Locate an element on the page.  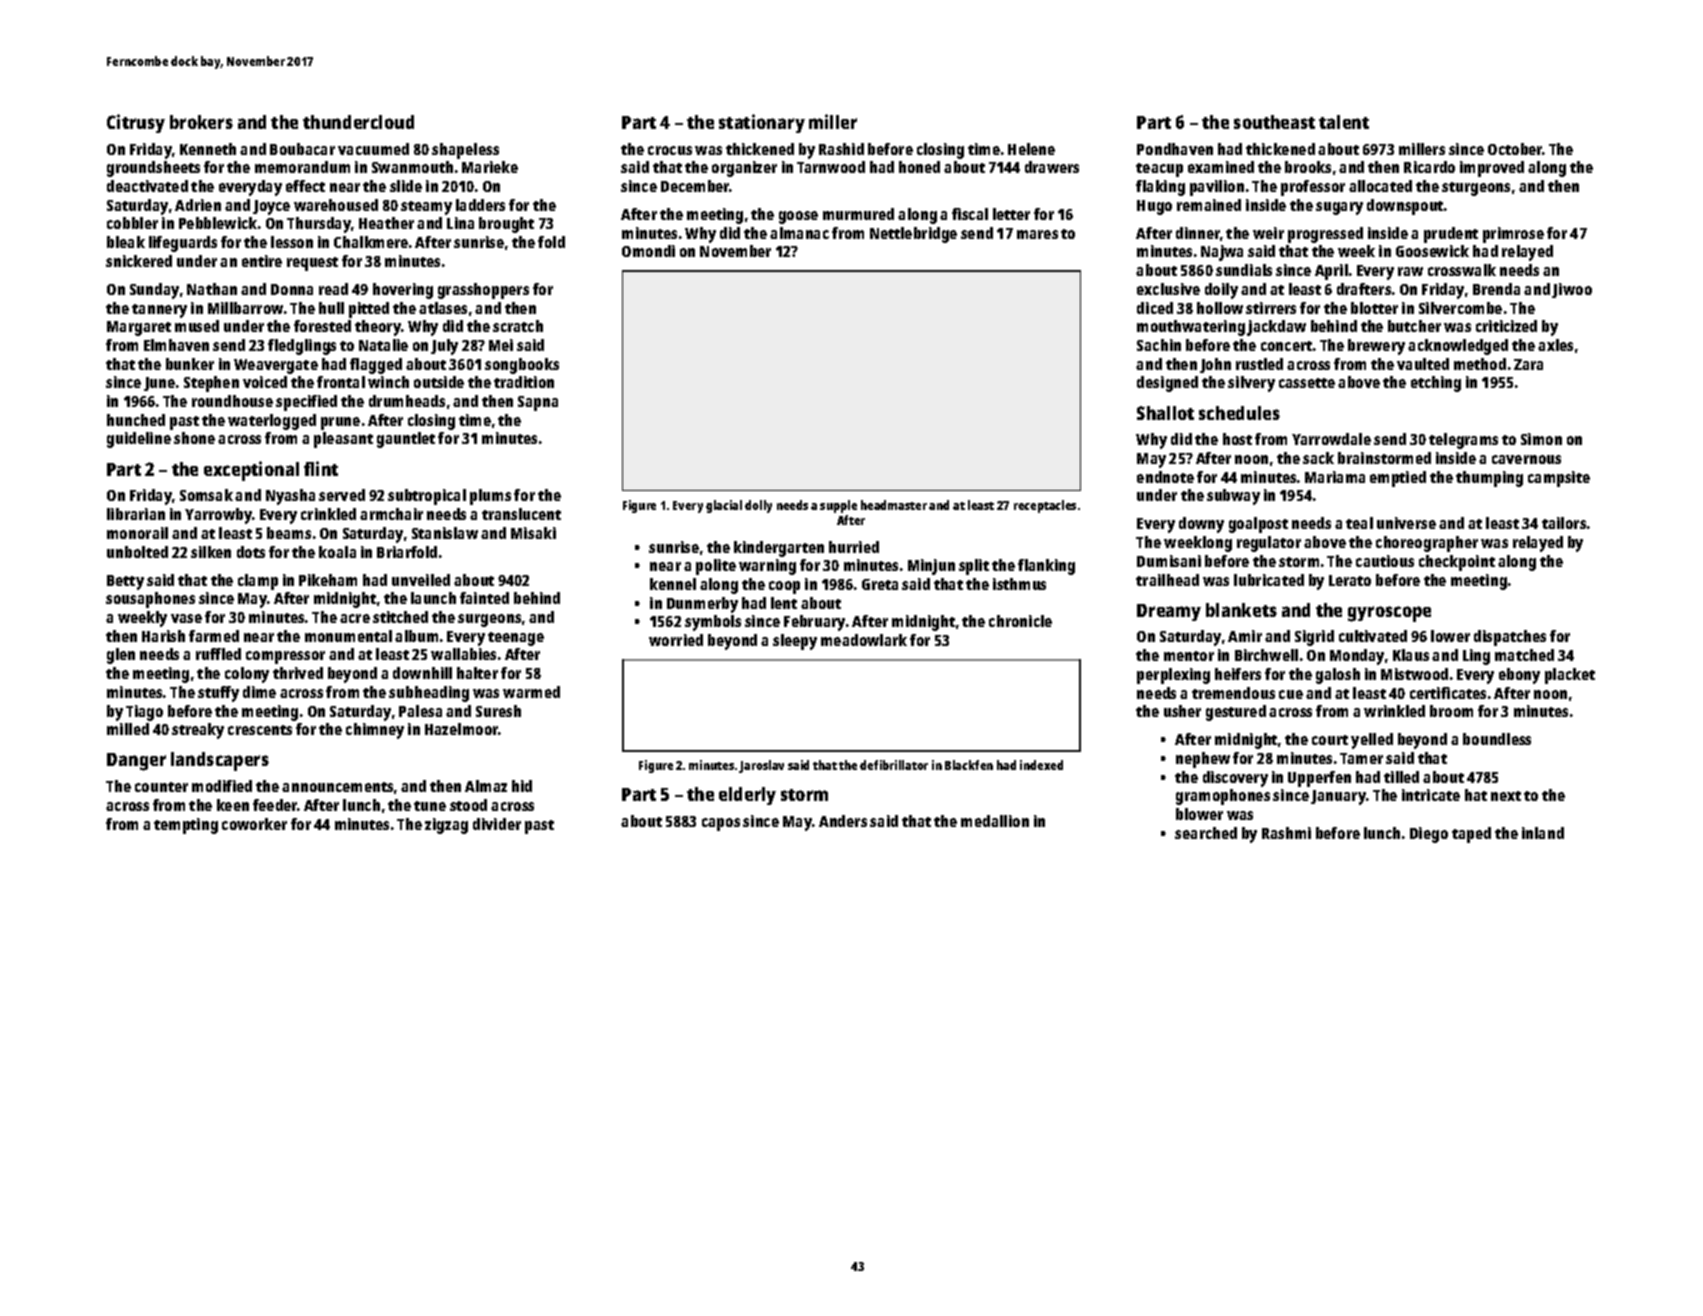
hunched is located at coordinates (136, 420).
